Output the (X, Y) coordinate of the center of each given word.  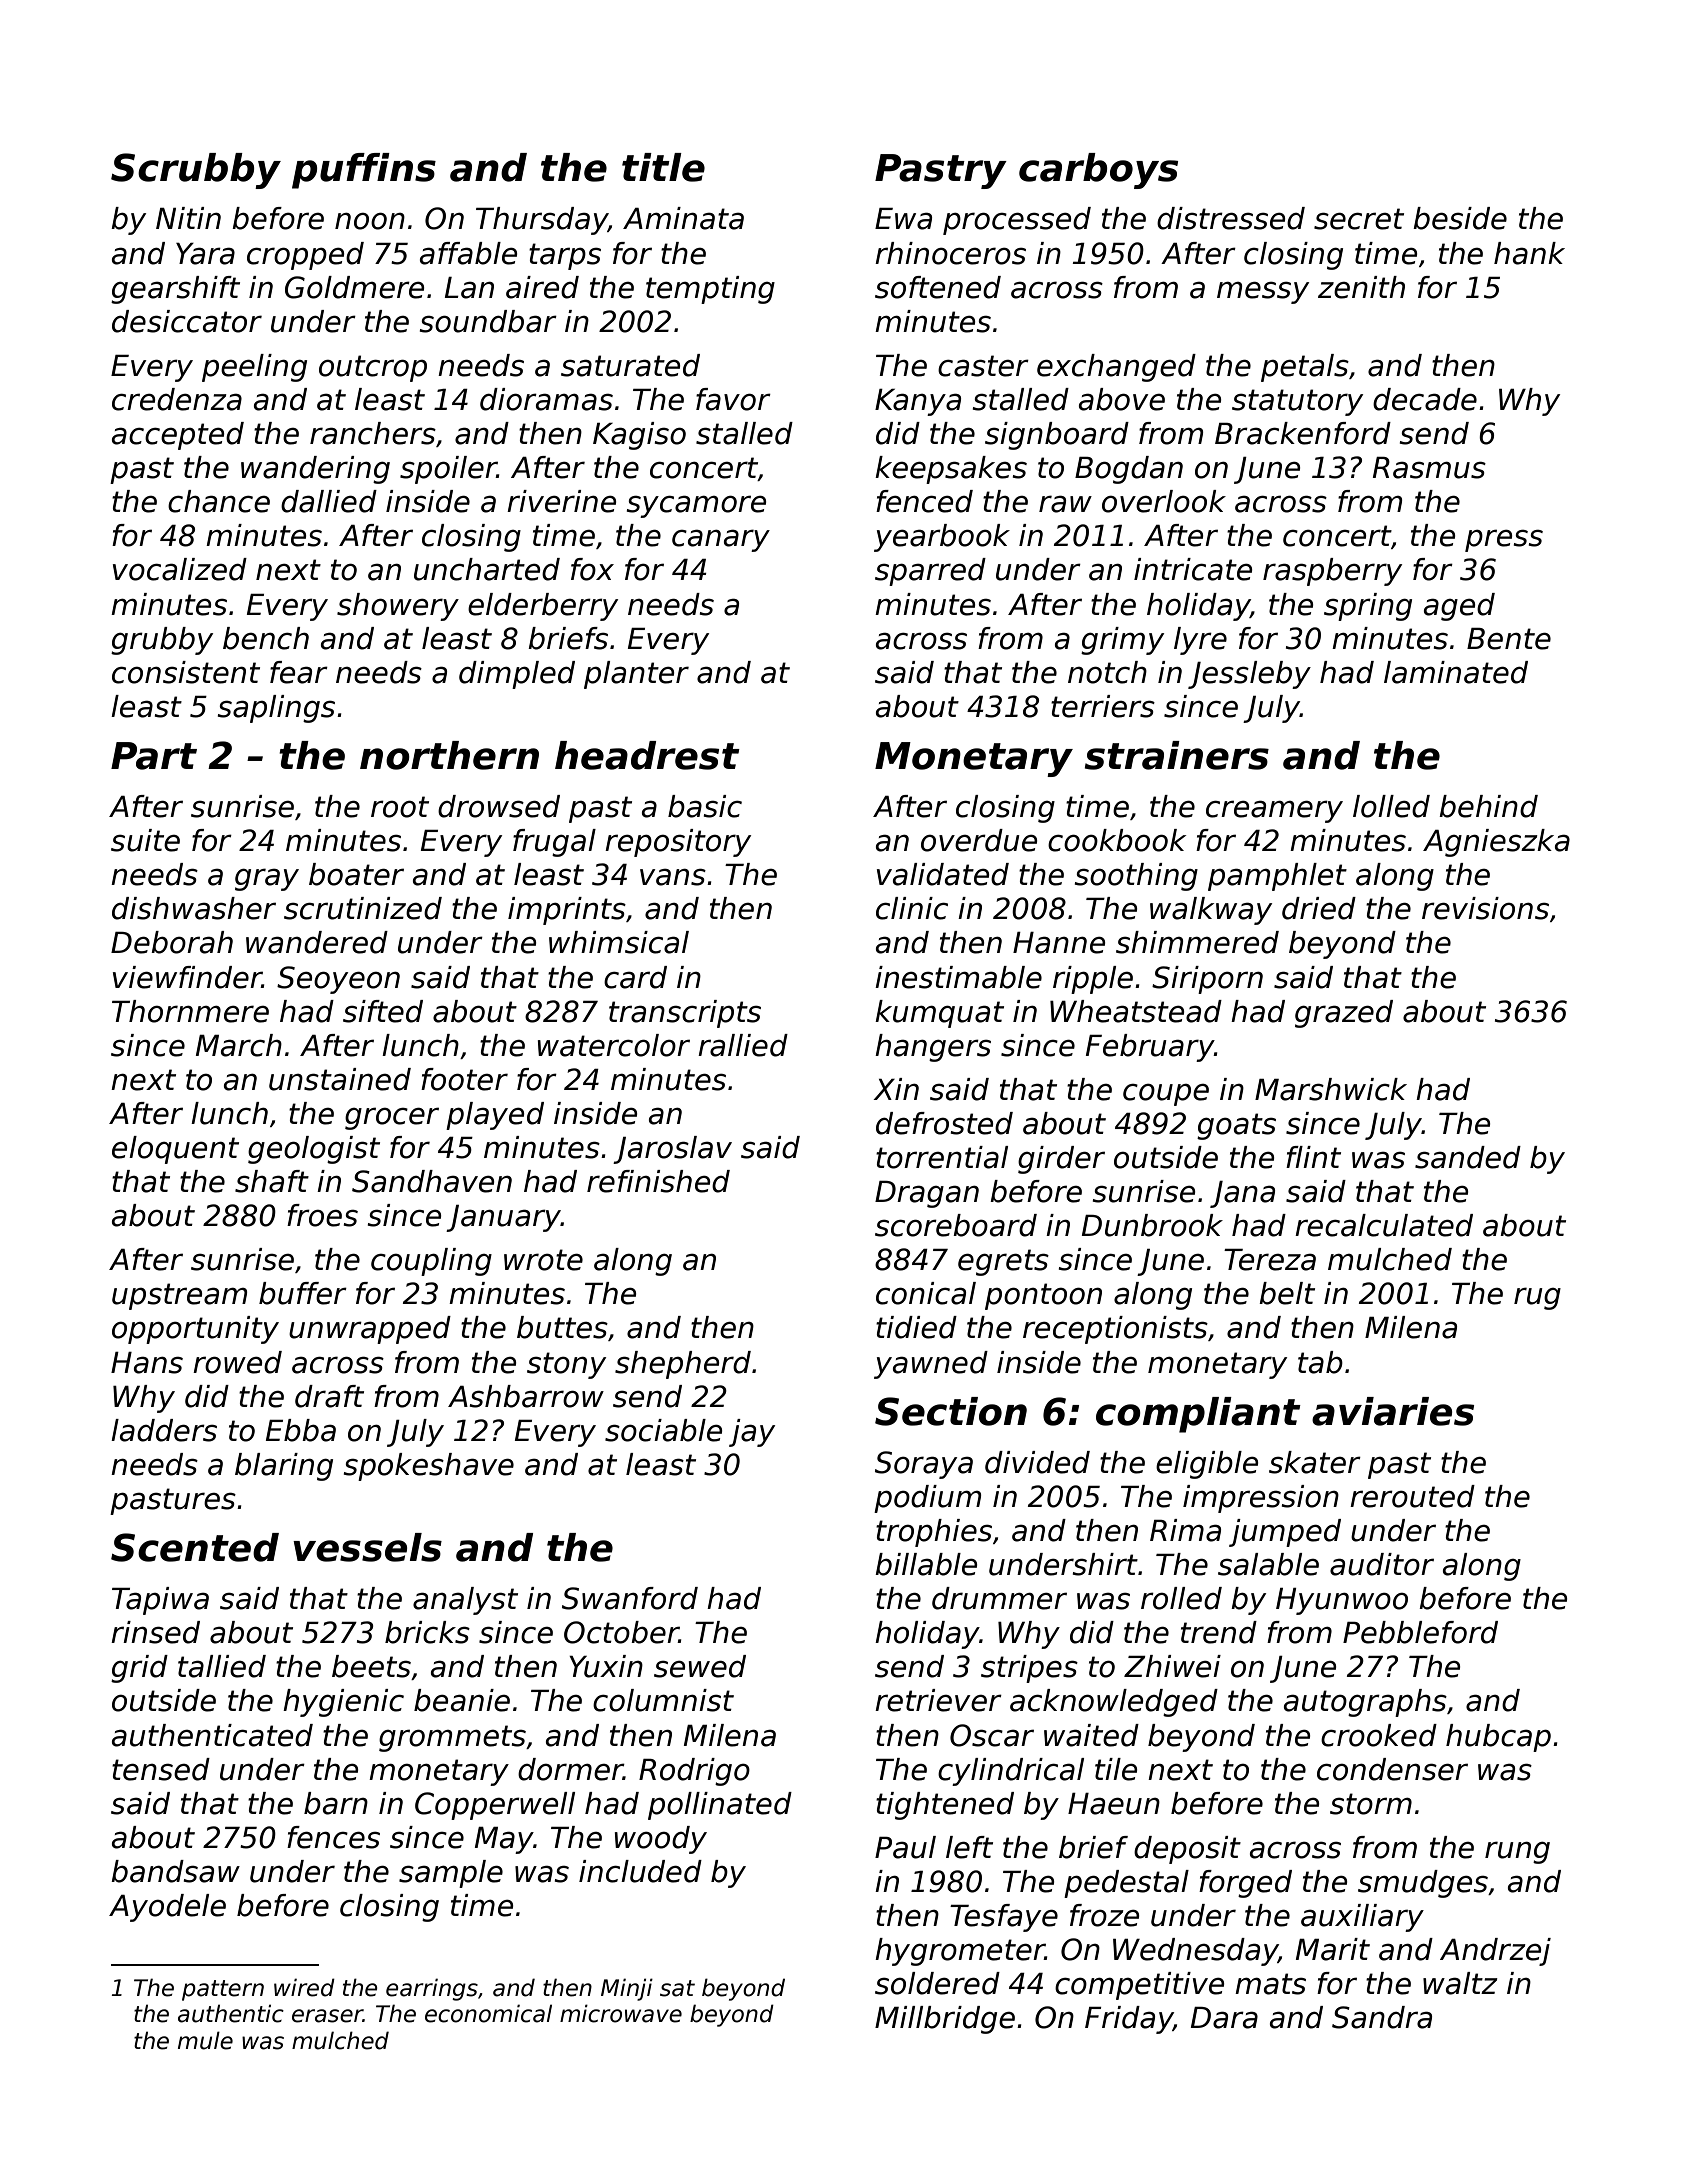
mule (205, 2040)
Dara (1224, 2018)
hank (1529, 253)
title (663, 167)
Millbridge (945, 2020)
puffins (364, 171)
